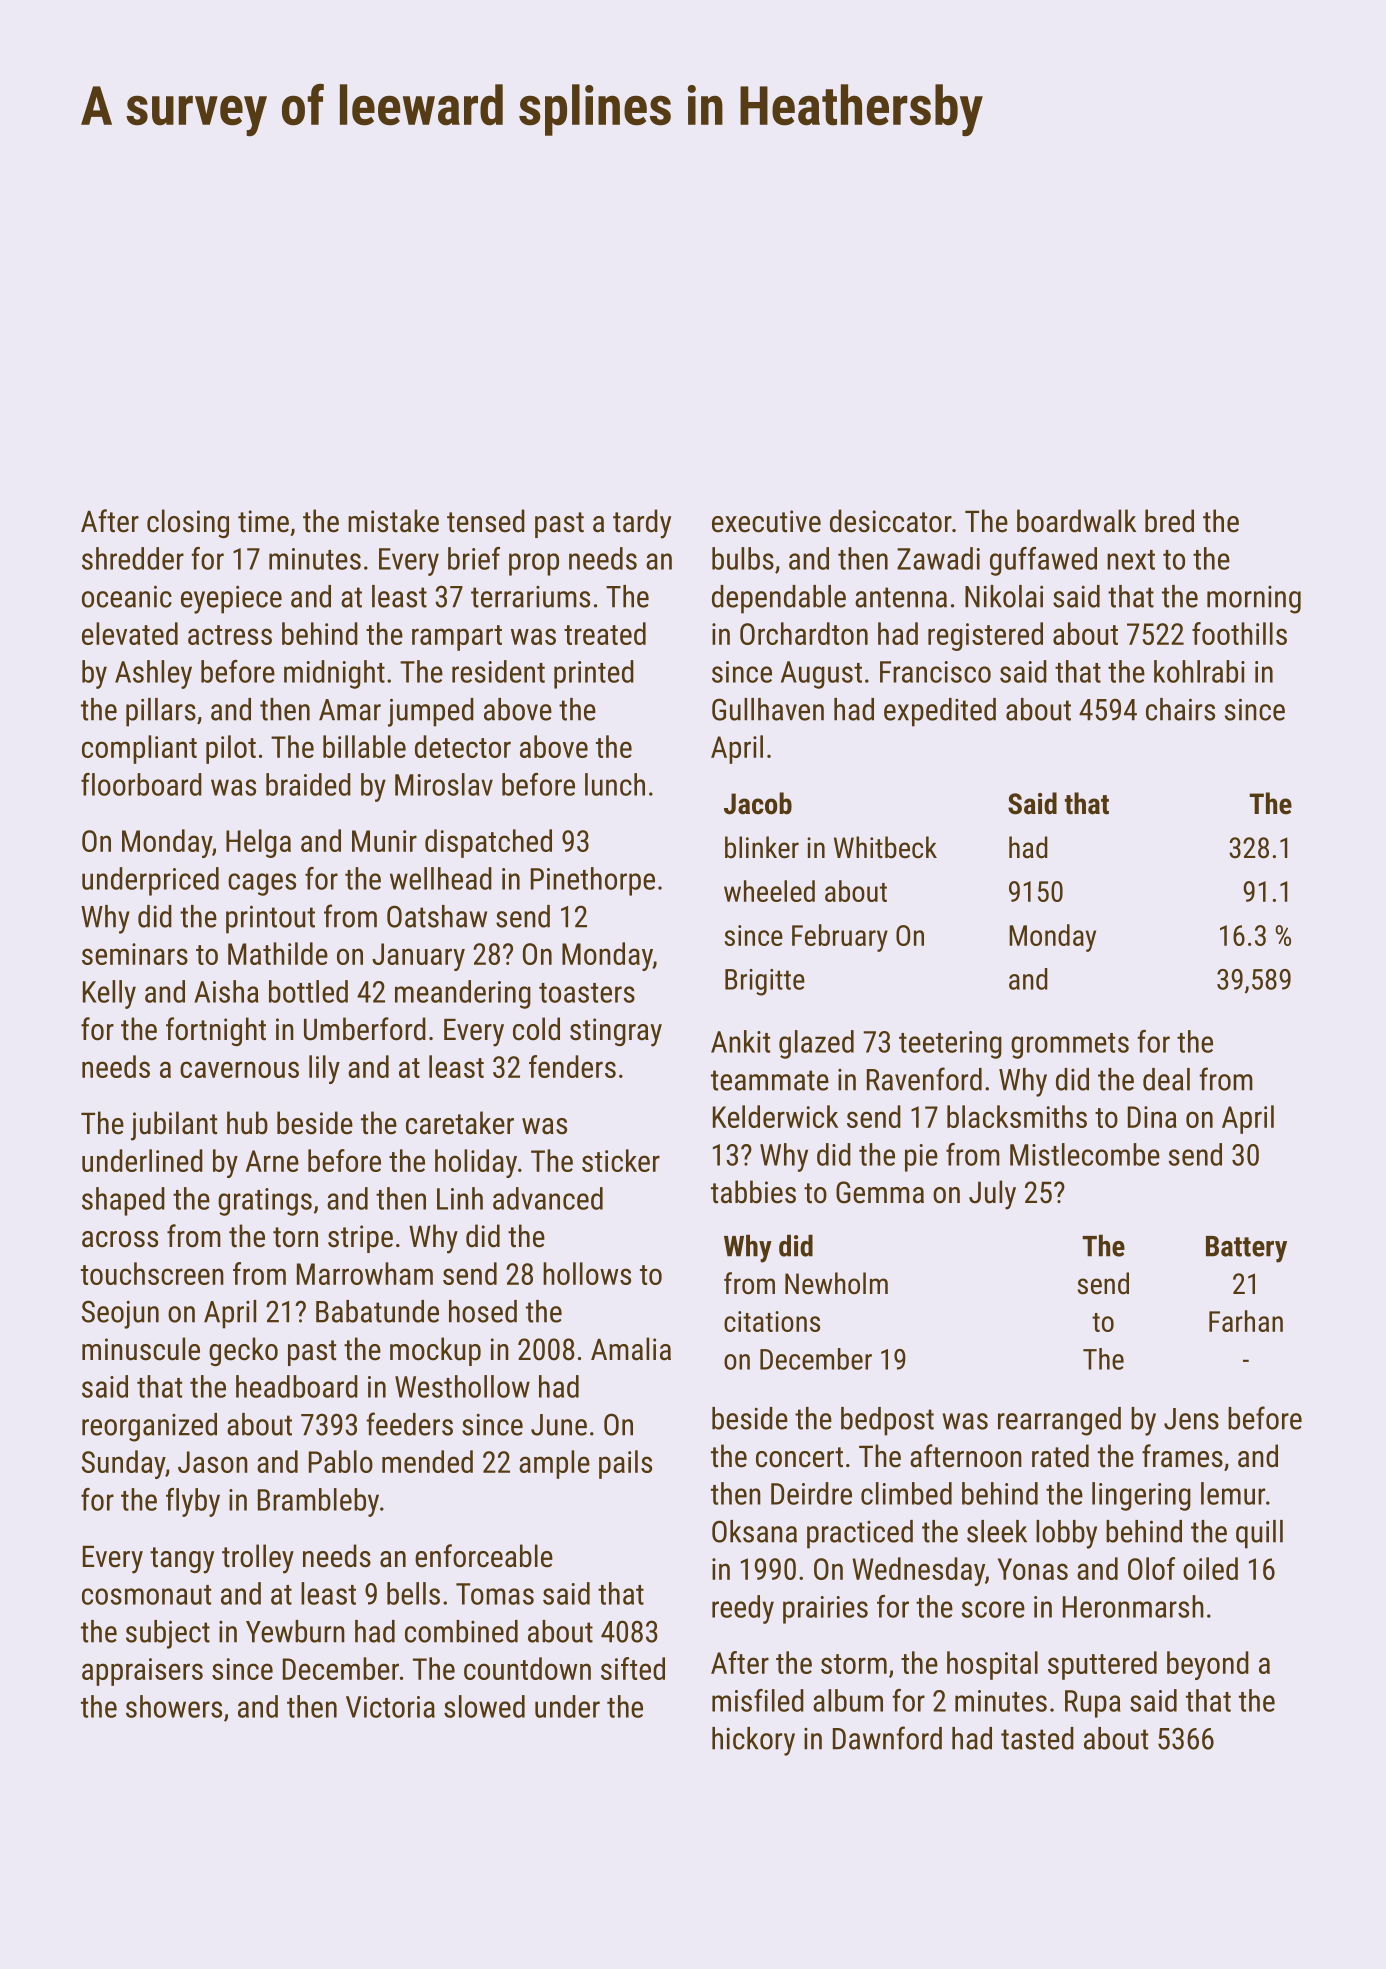 The width and height of the image is (1386, 1969). What do you see at coordinates (462, 1386) in the image?
I see `Westhollow` at bounding box center [462, 1386].
